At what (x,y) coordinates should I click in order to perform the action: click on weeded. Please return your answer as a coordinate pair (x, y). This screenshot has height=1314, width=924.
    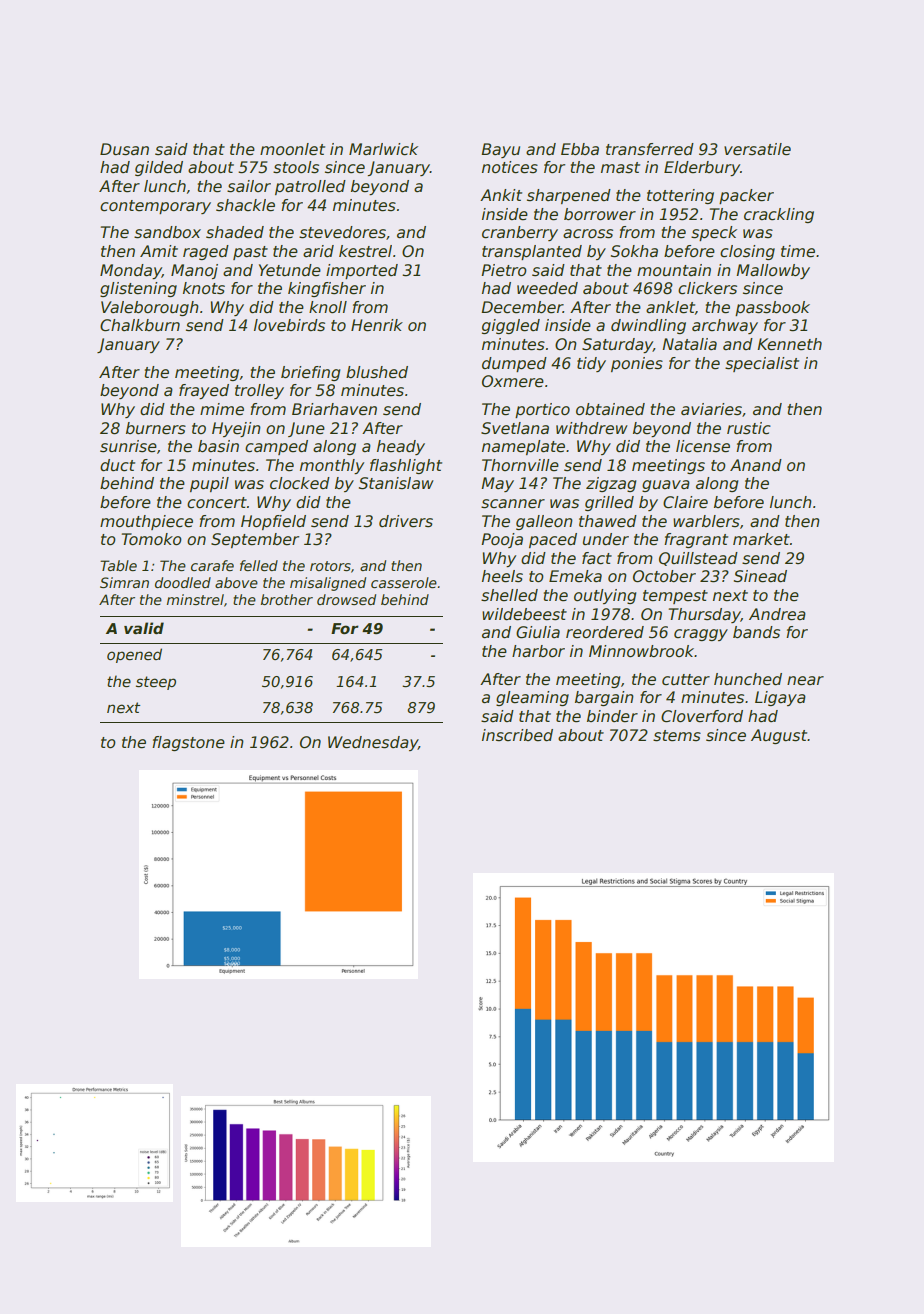
    Looking at the image, I should click on (547, 288).
